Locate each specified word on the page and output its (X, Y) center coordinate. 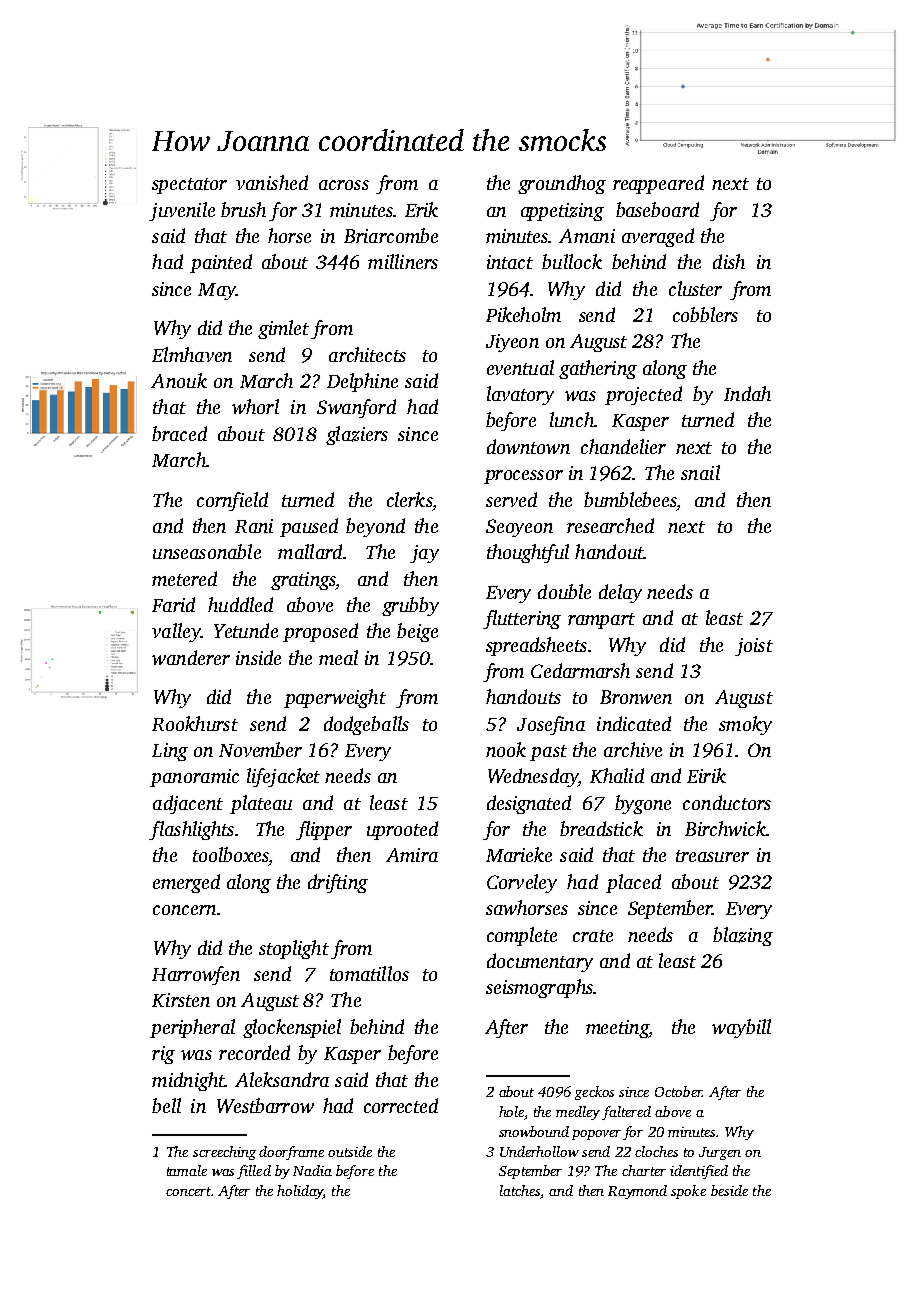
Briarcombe (391, 235)
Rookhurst (195, 723)
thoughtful (528, 553)
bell (166, 1105)
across (344, 185)
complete (522, 936)
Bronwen (636, 697)
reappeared (658, 184)
